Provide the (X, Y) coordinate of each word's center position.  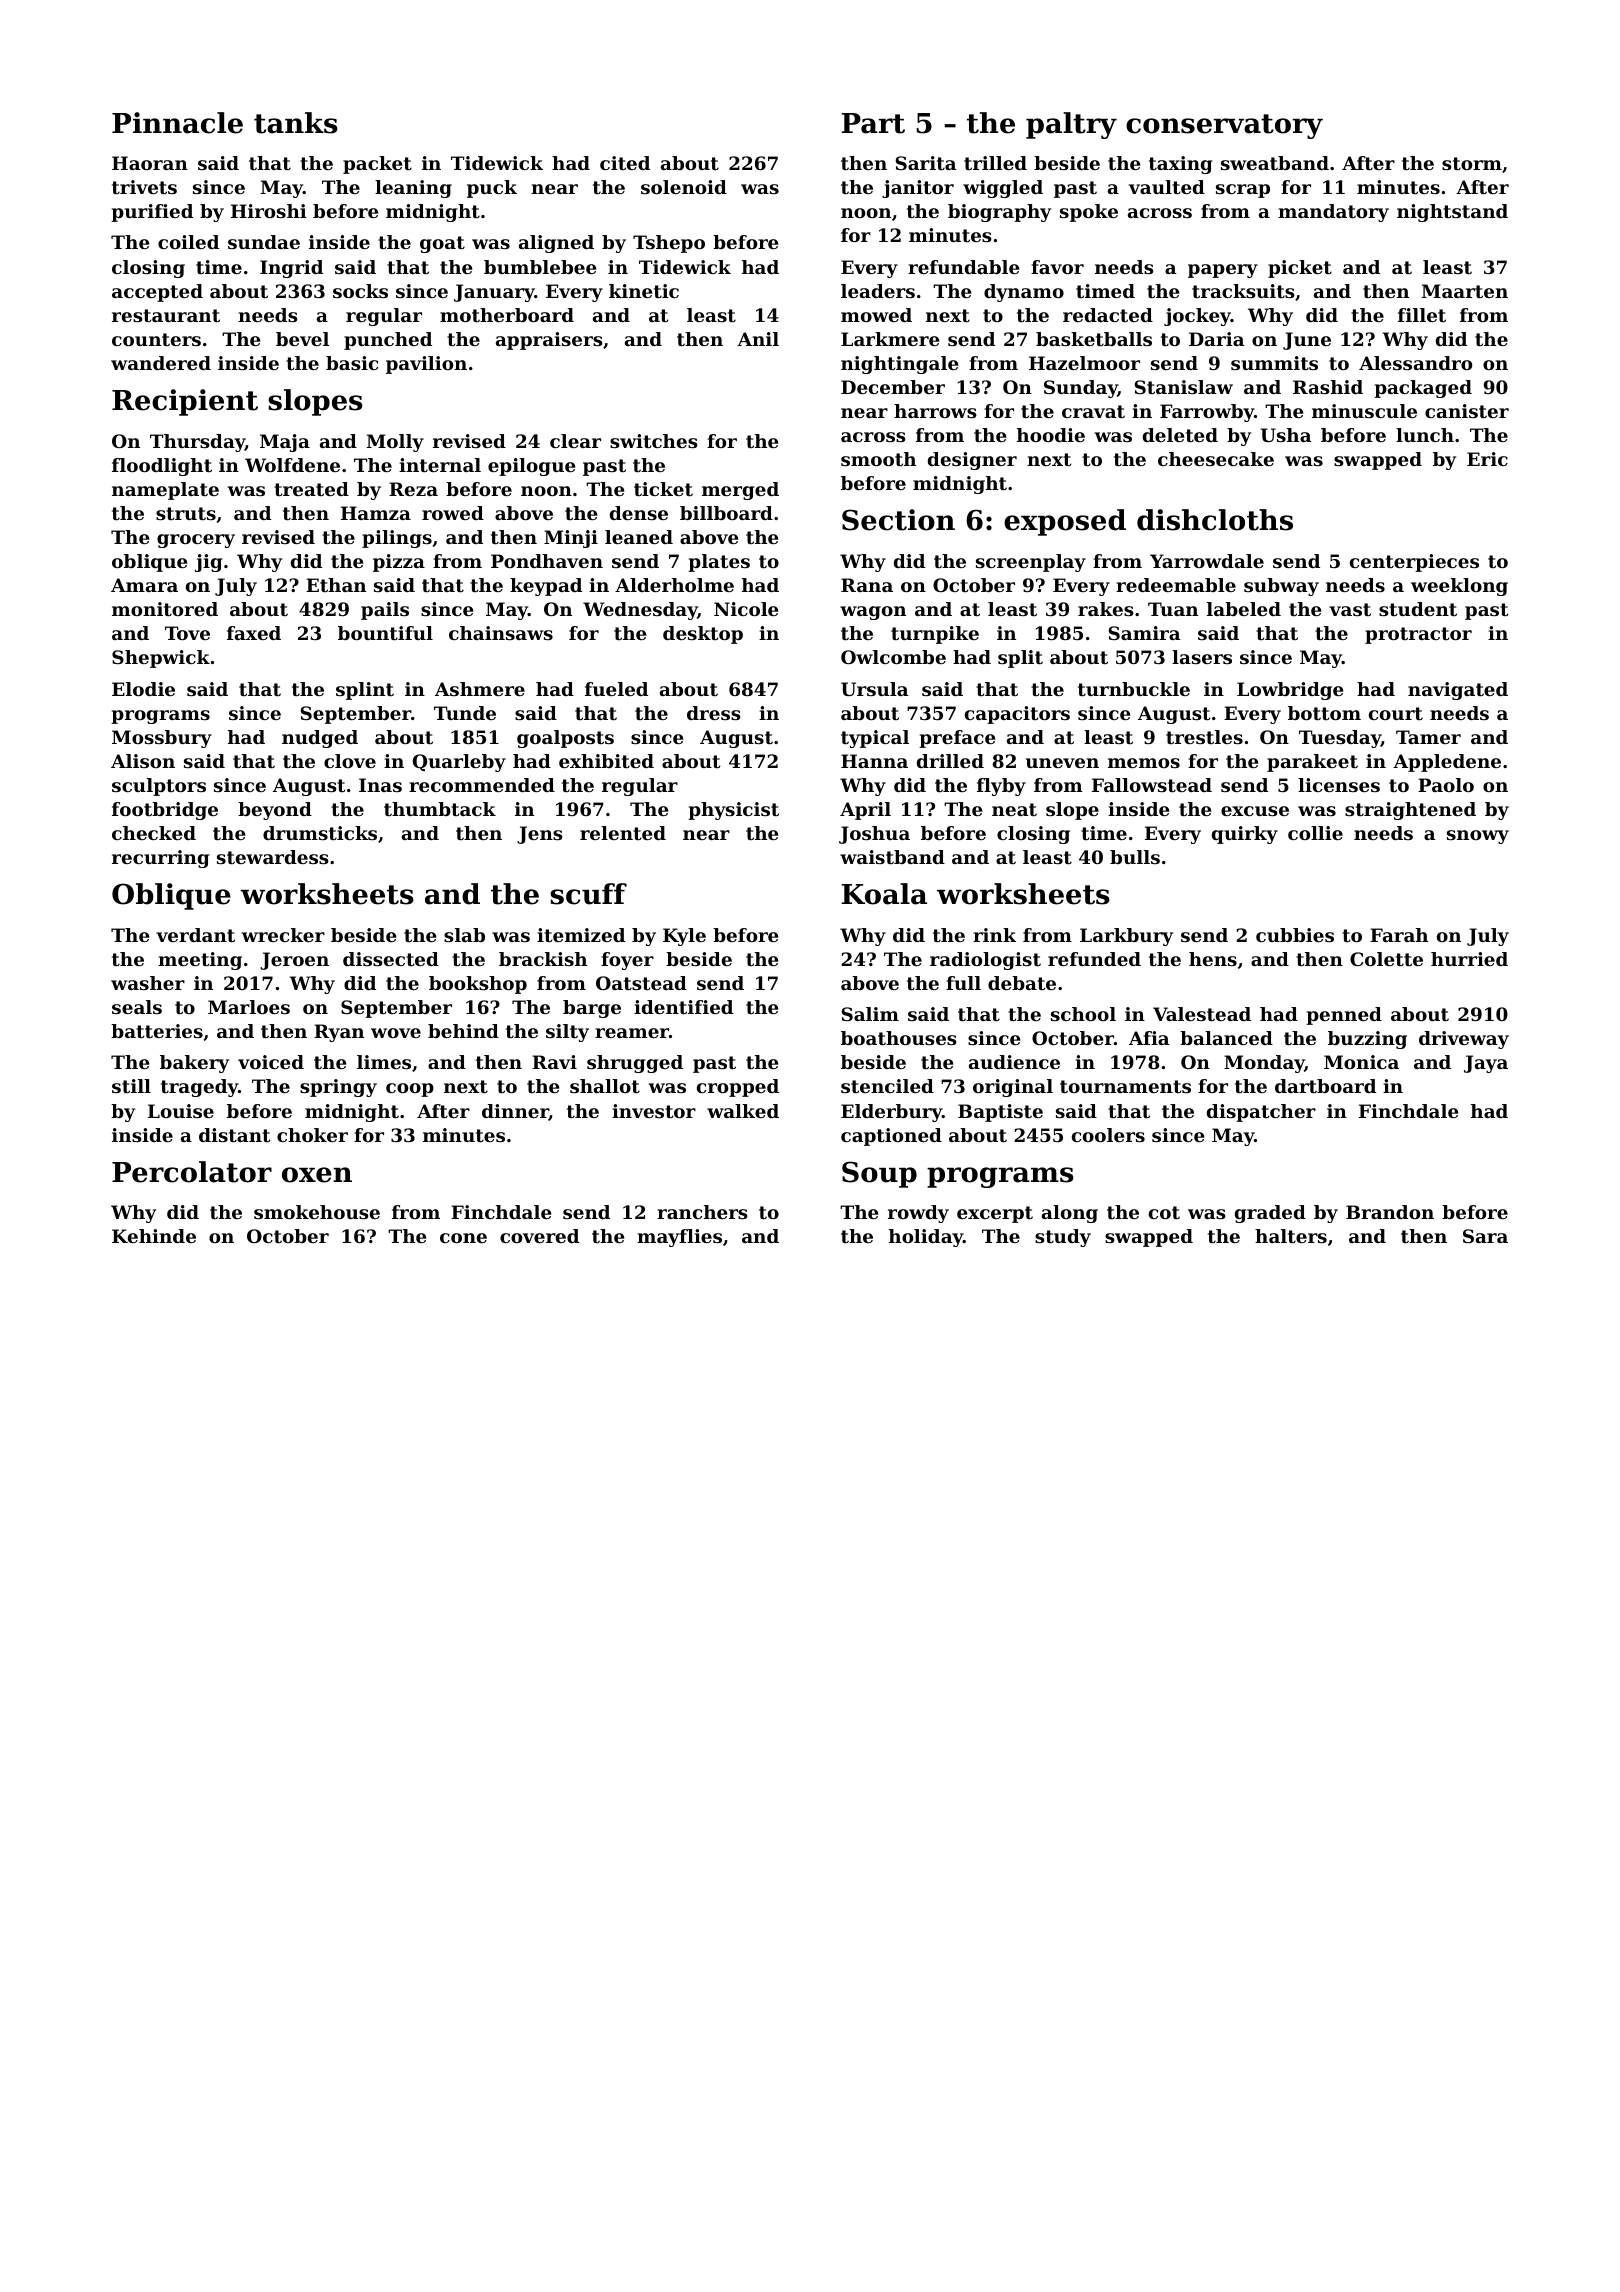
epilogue (531, 467)
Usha (1285, 435)
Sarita (925, 163)
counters (156, 339)
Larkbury (1126, 937)
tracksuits (1243, 291)
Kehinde (154, 1236)
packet (377, 165)
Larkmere (890, 339)
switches (654, 441)
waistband (892, 857)
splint (365, 691)
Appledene (1447, 763)
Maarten (1465, 291)
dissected (391, 959)
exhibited (606, 761)
